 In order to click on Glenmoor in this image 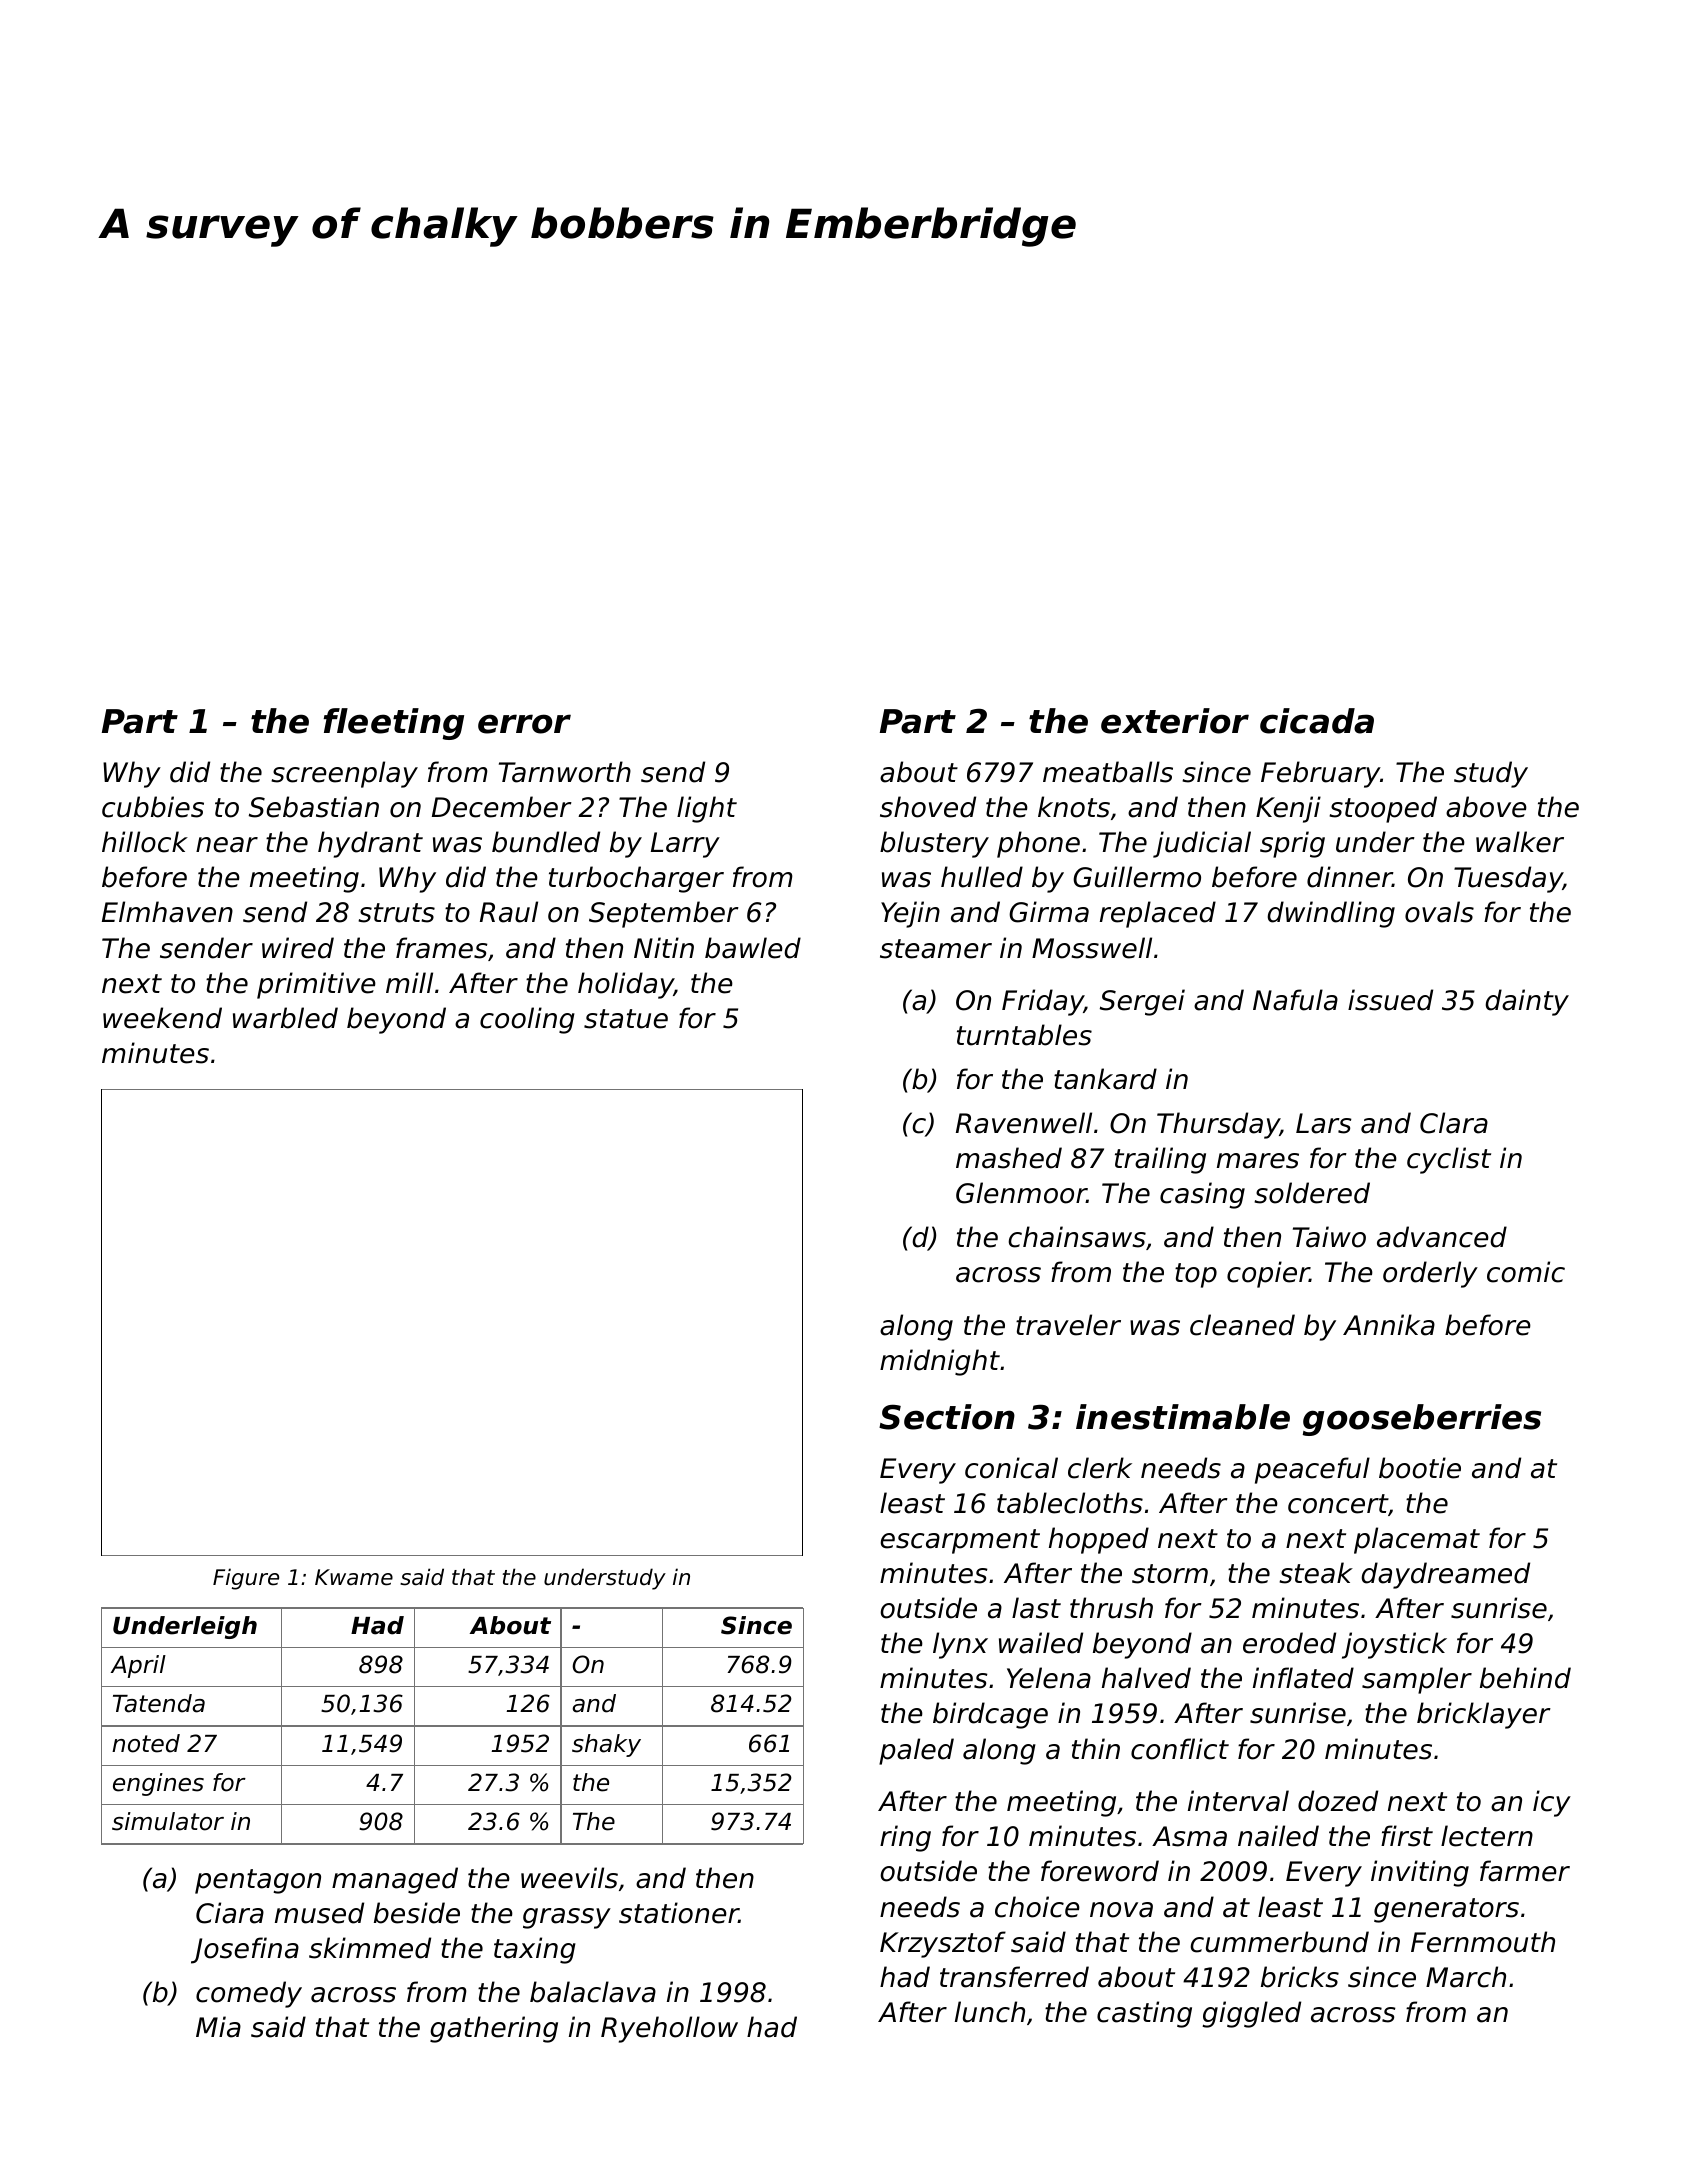, I will do `click(1021, 1193)`.
